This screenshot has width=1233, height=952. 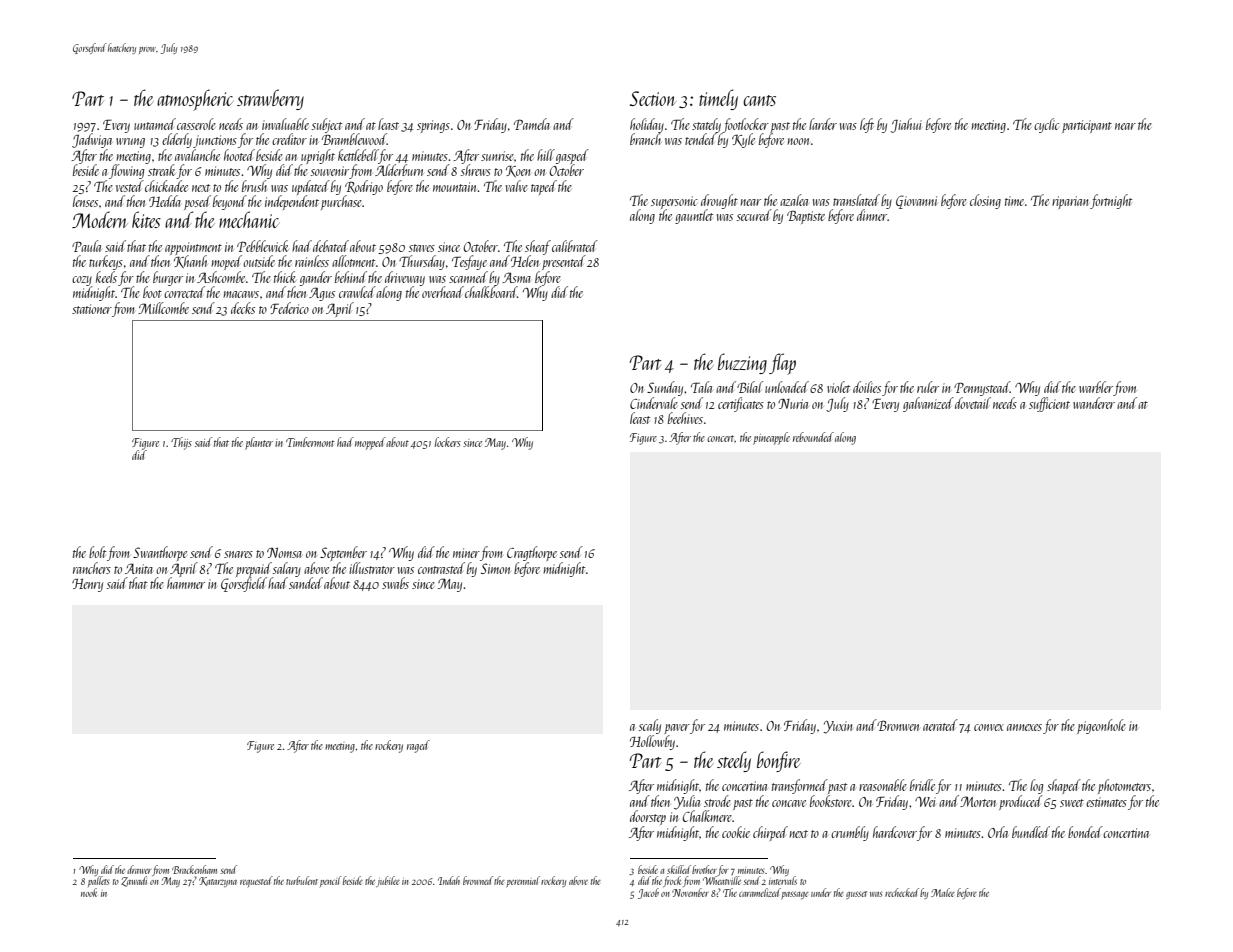 What do you see at coordinates (243, 308) in the screenshot?
I see `decks` at bounding box center [243, 308].
